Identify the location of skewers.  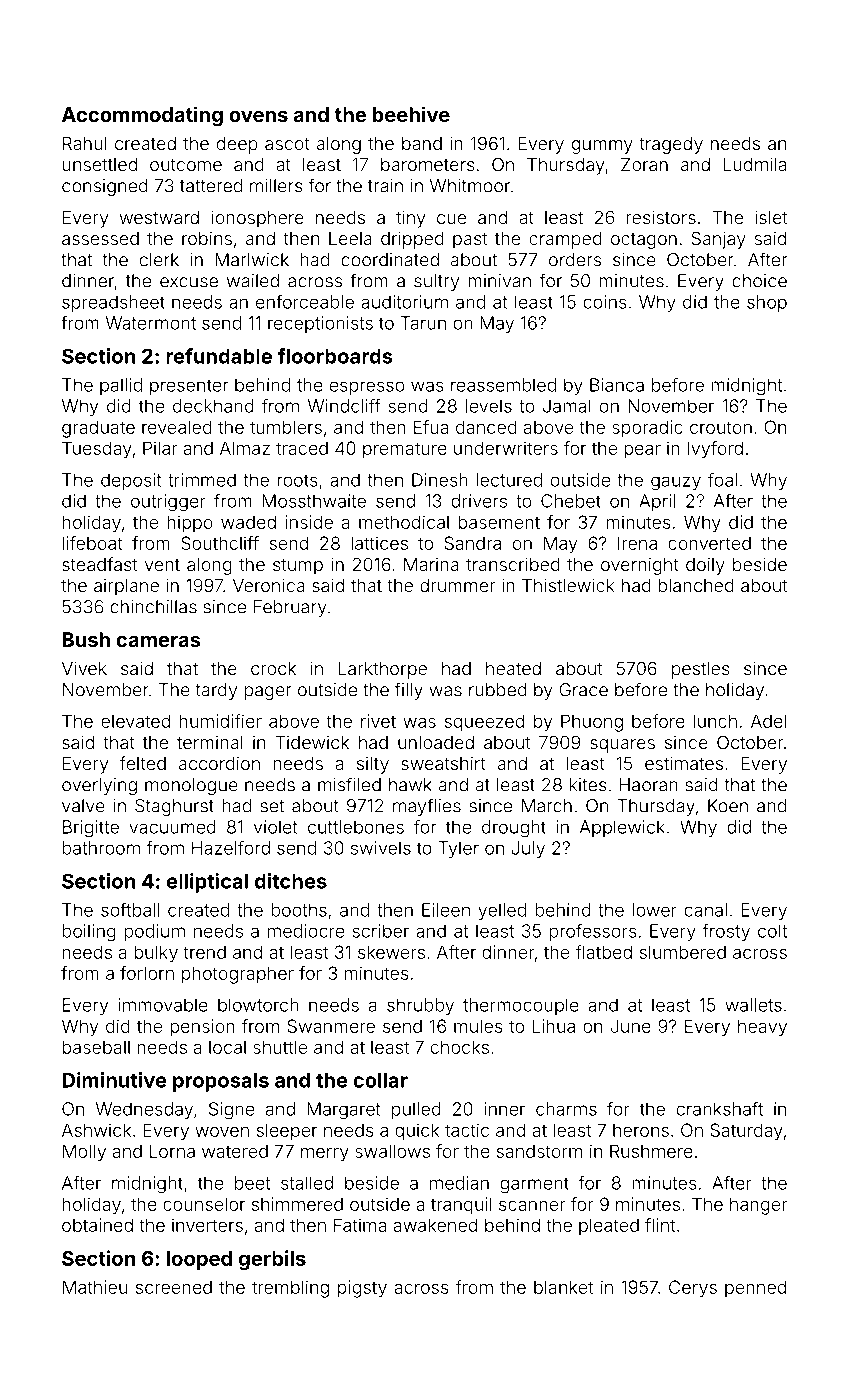
(391, 952).
